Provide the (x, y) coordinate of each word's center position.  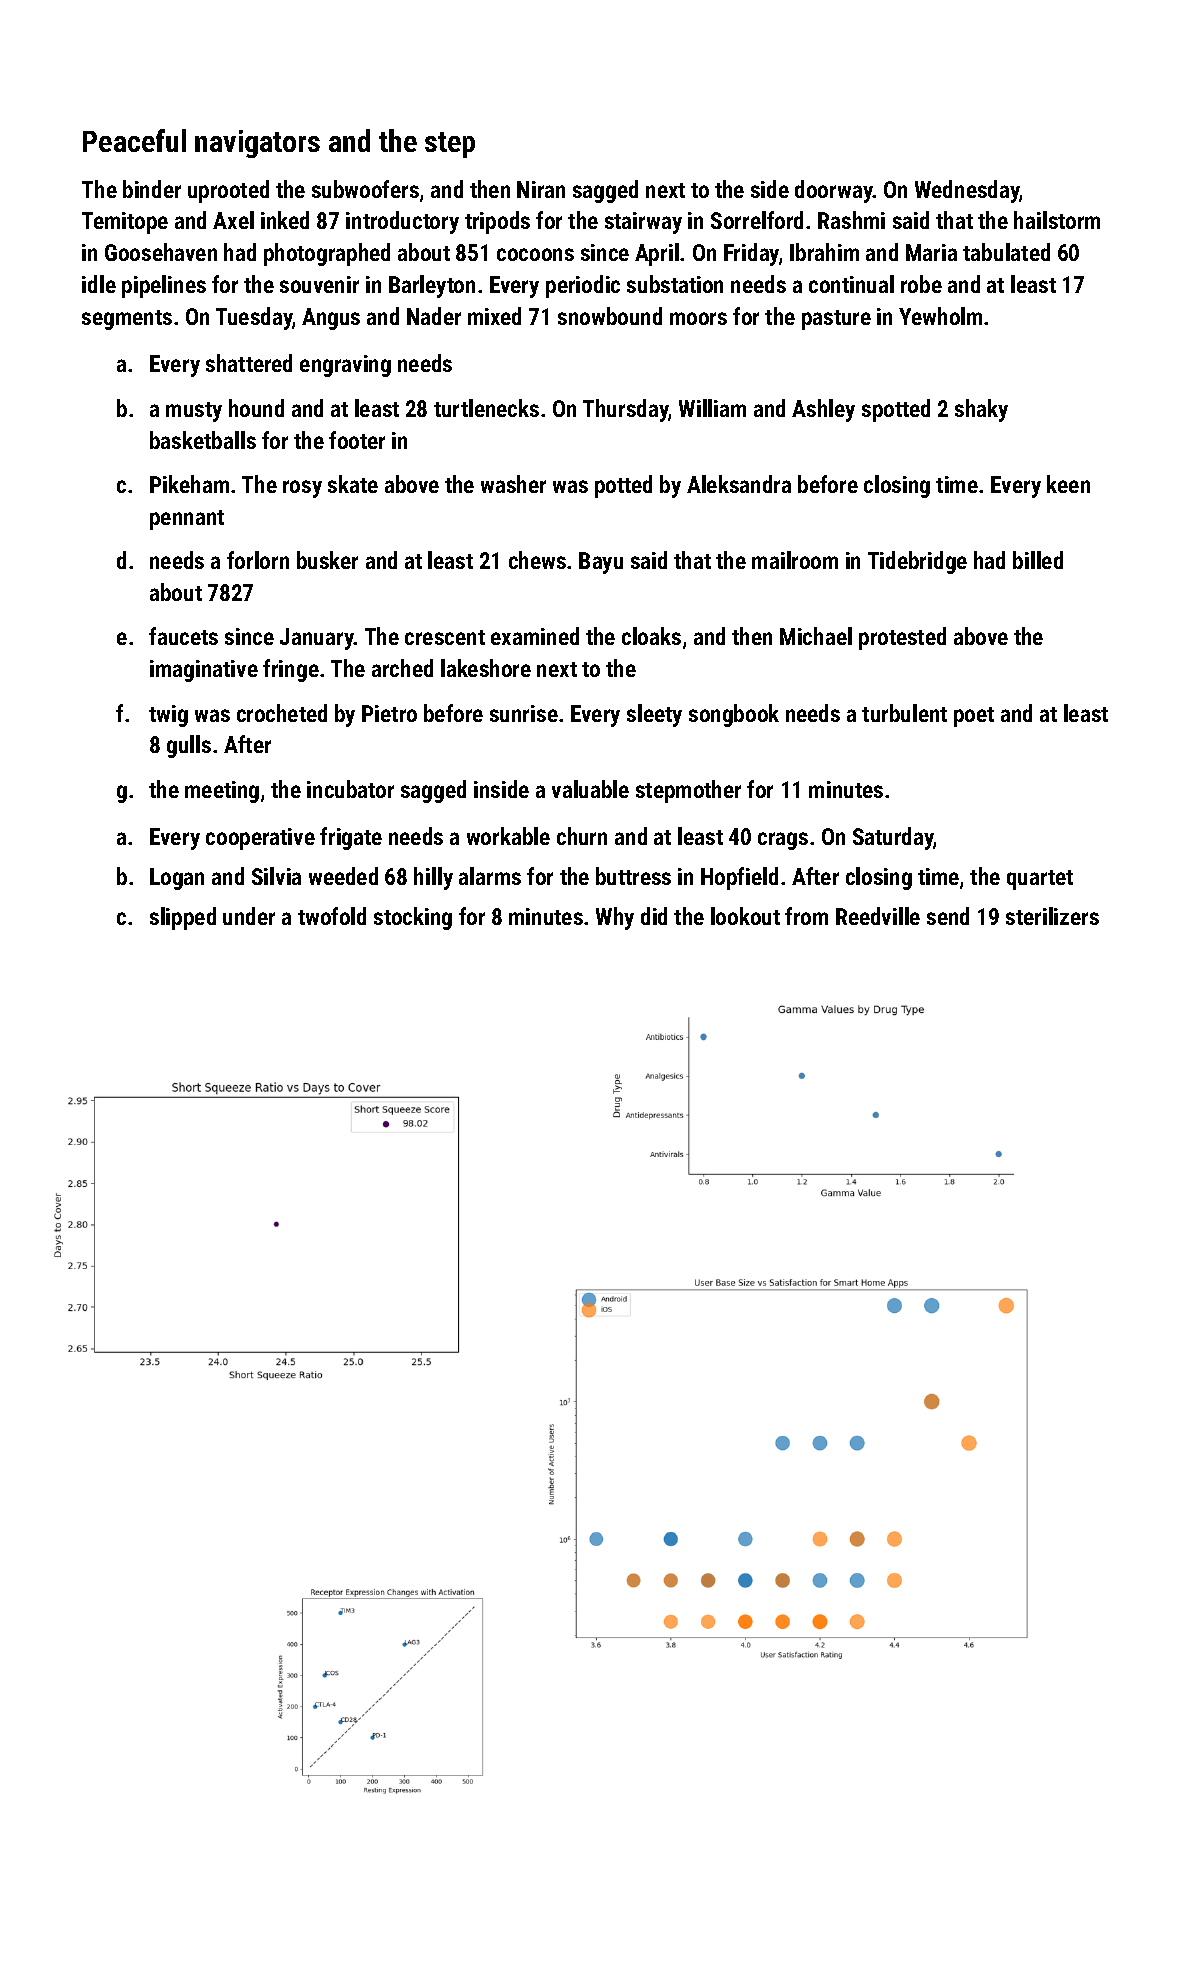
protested (902, 638)
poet (974, 717)
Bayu (601, 563)
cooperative (260, 839)
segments (127, 320)
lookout (745, 916)
